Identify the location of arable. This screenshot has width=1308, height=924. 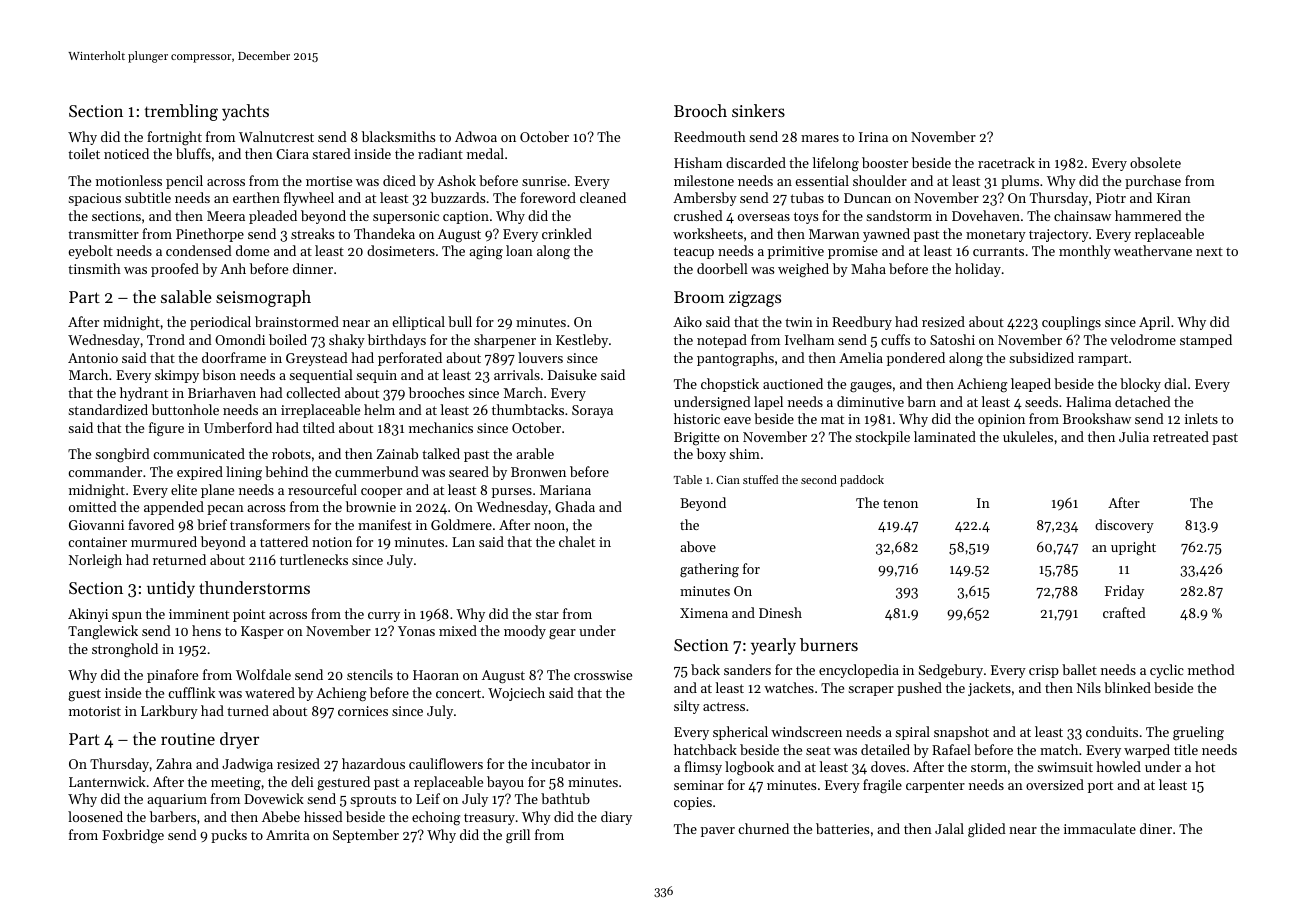
(535, 453).
